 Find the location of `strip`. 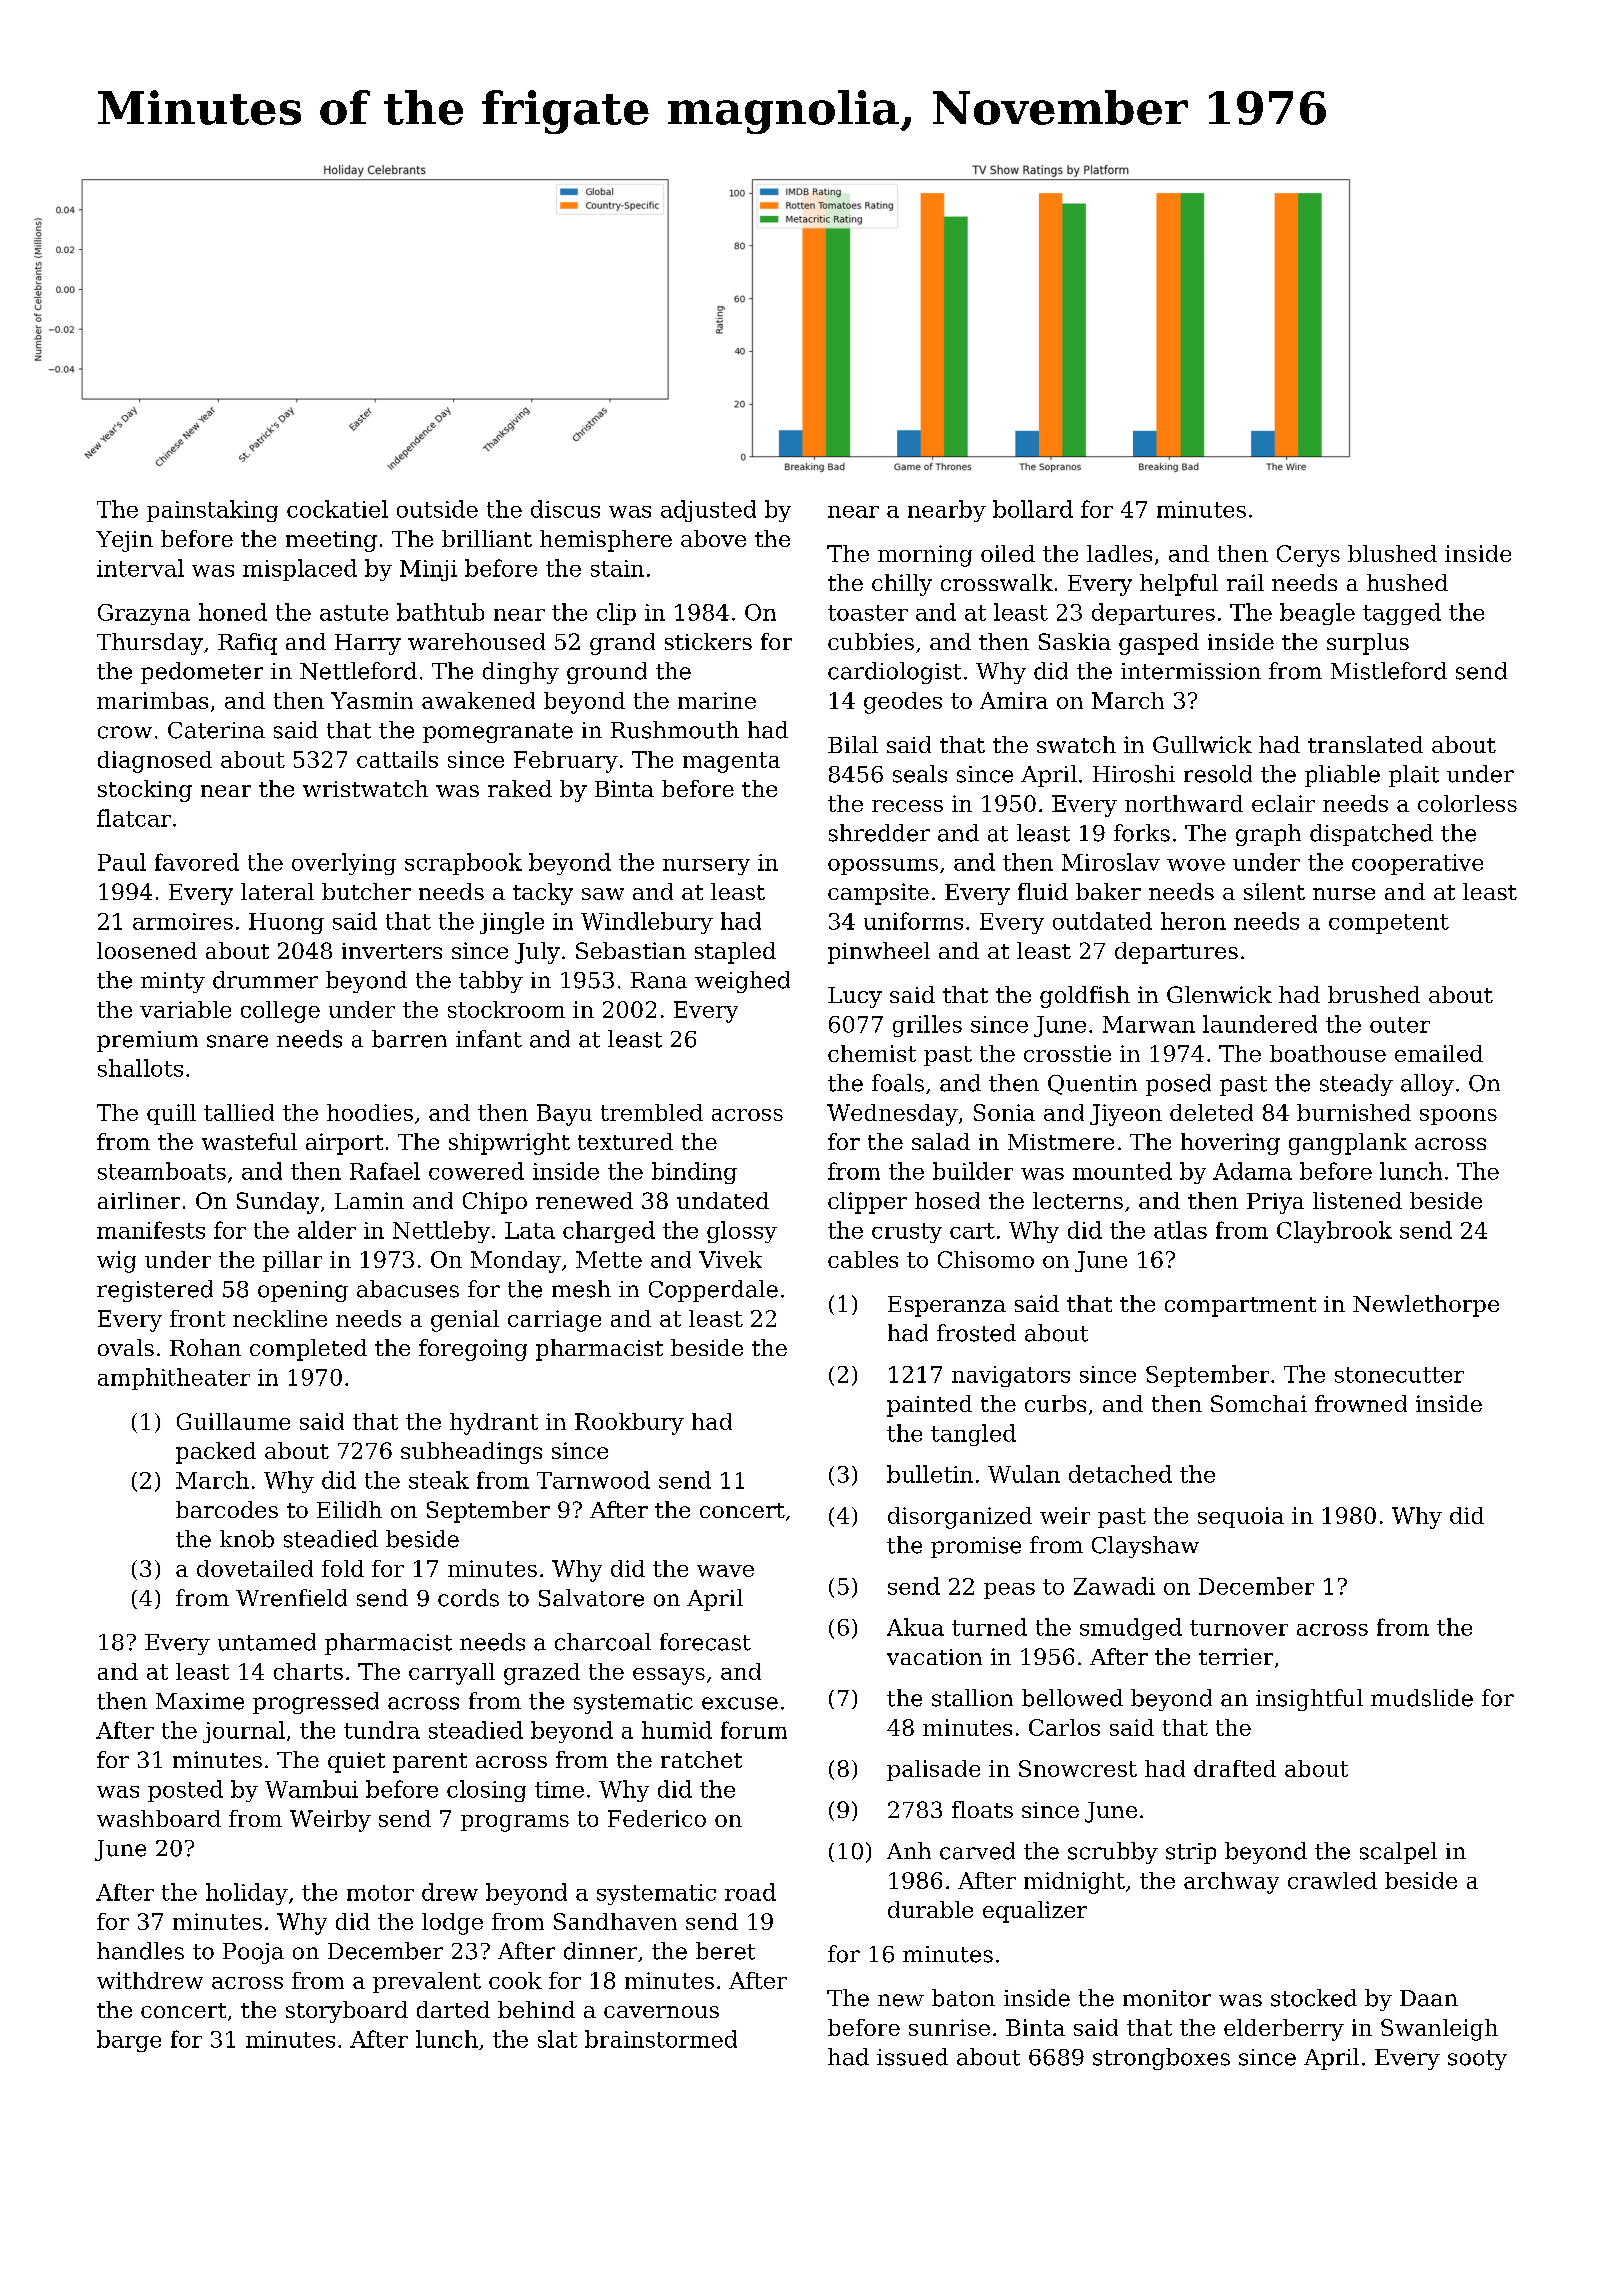

strip is located at coordinates (1191, 1853).
